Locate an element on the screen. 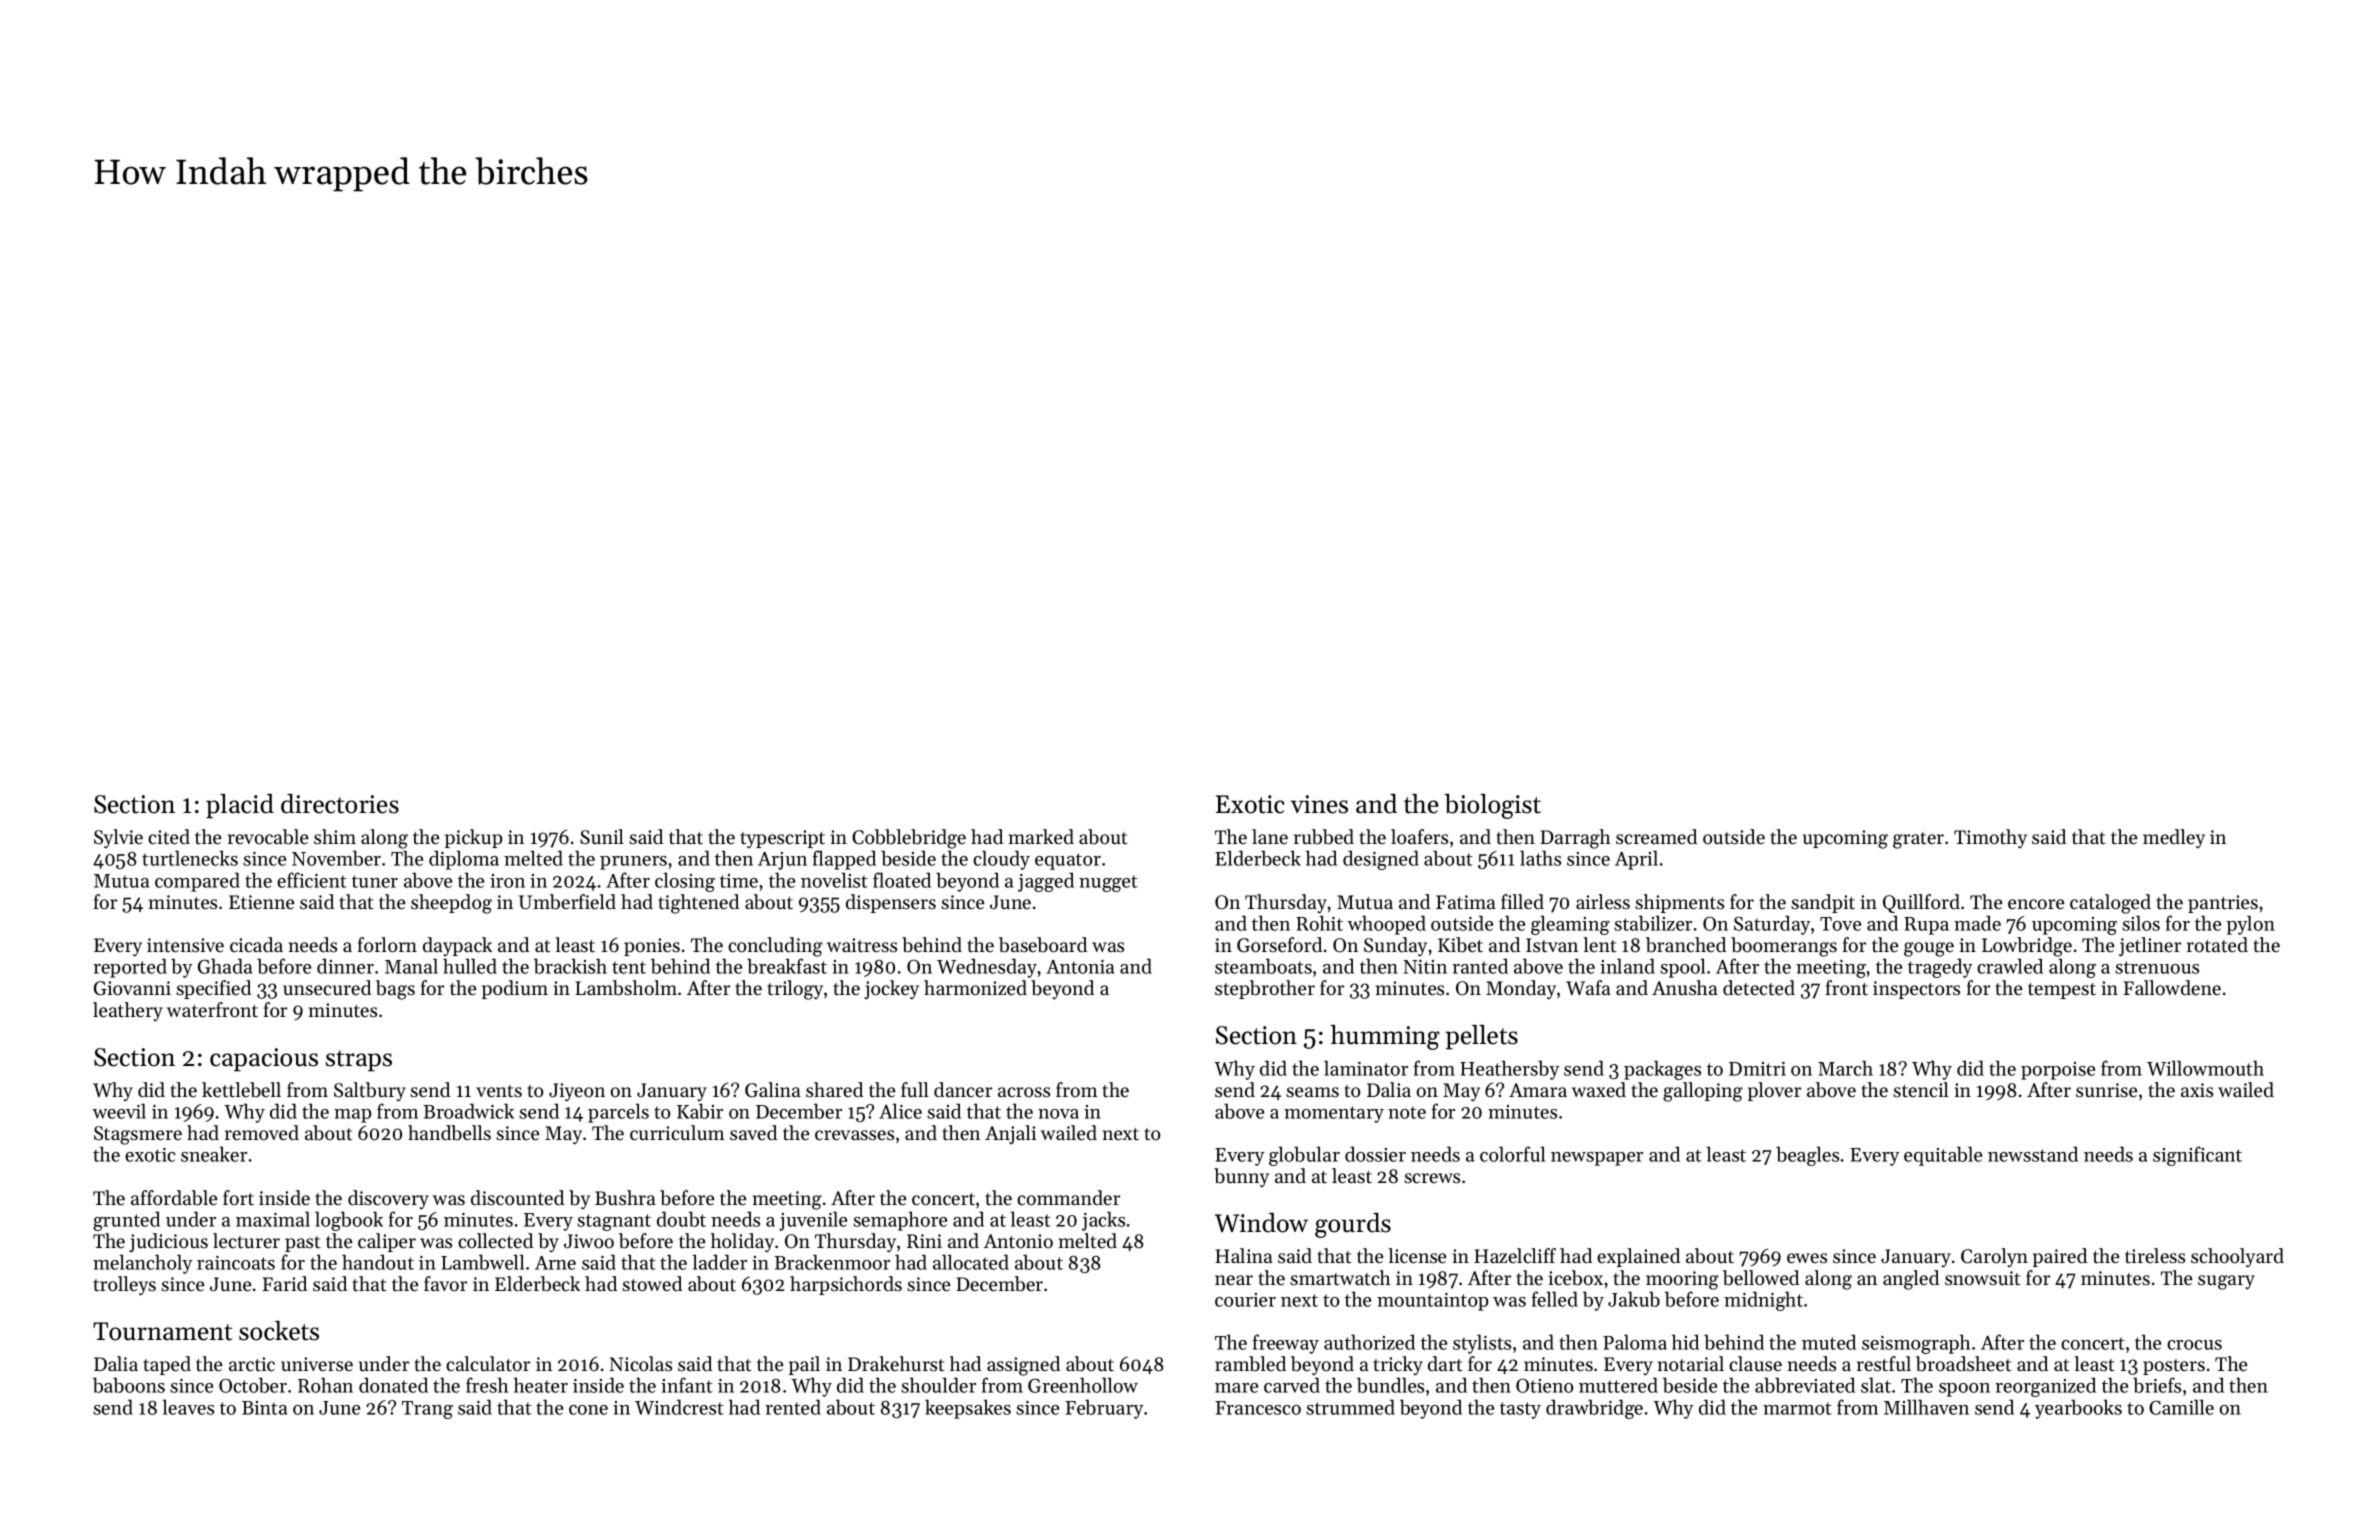  sugary is located at coordinates (2226, 1282).
